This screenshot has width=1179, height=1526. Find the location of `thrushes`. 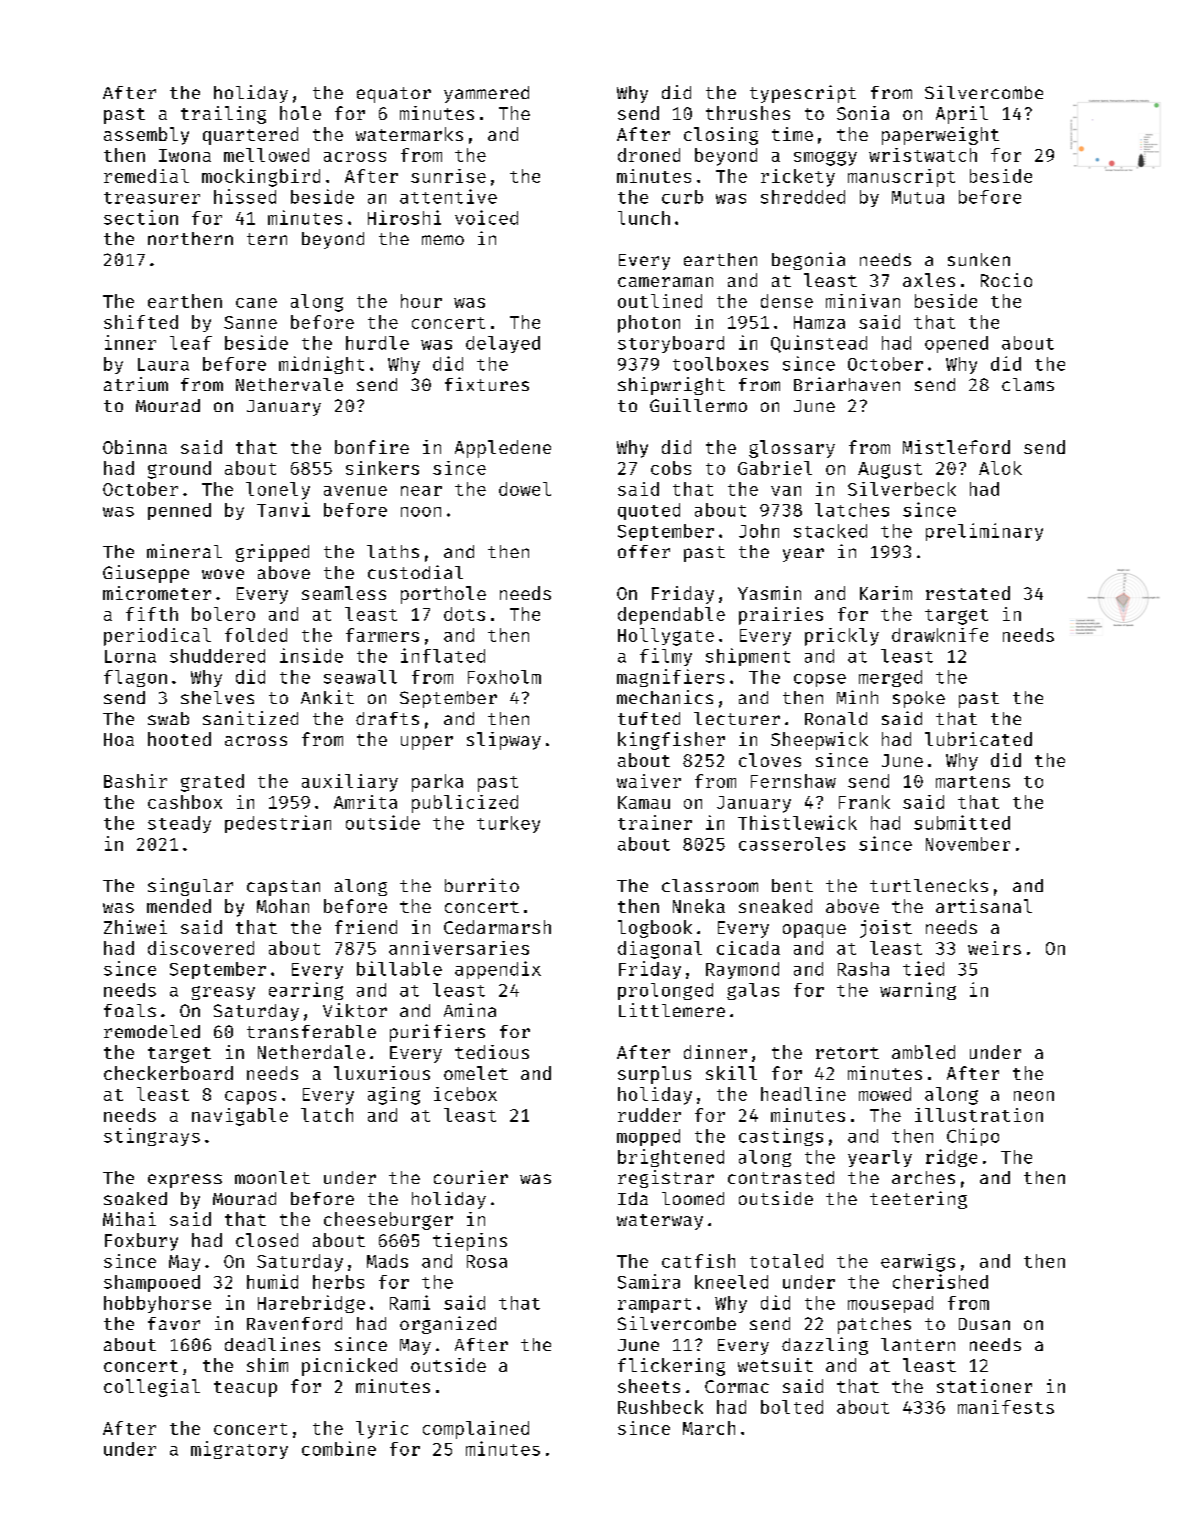

thrushes is located at coordinates (748, 113).
